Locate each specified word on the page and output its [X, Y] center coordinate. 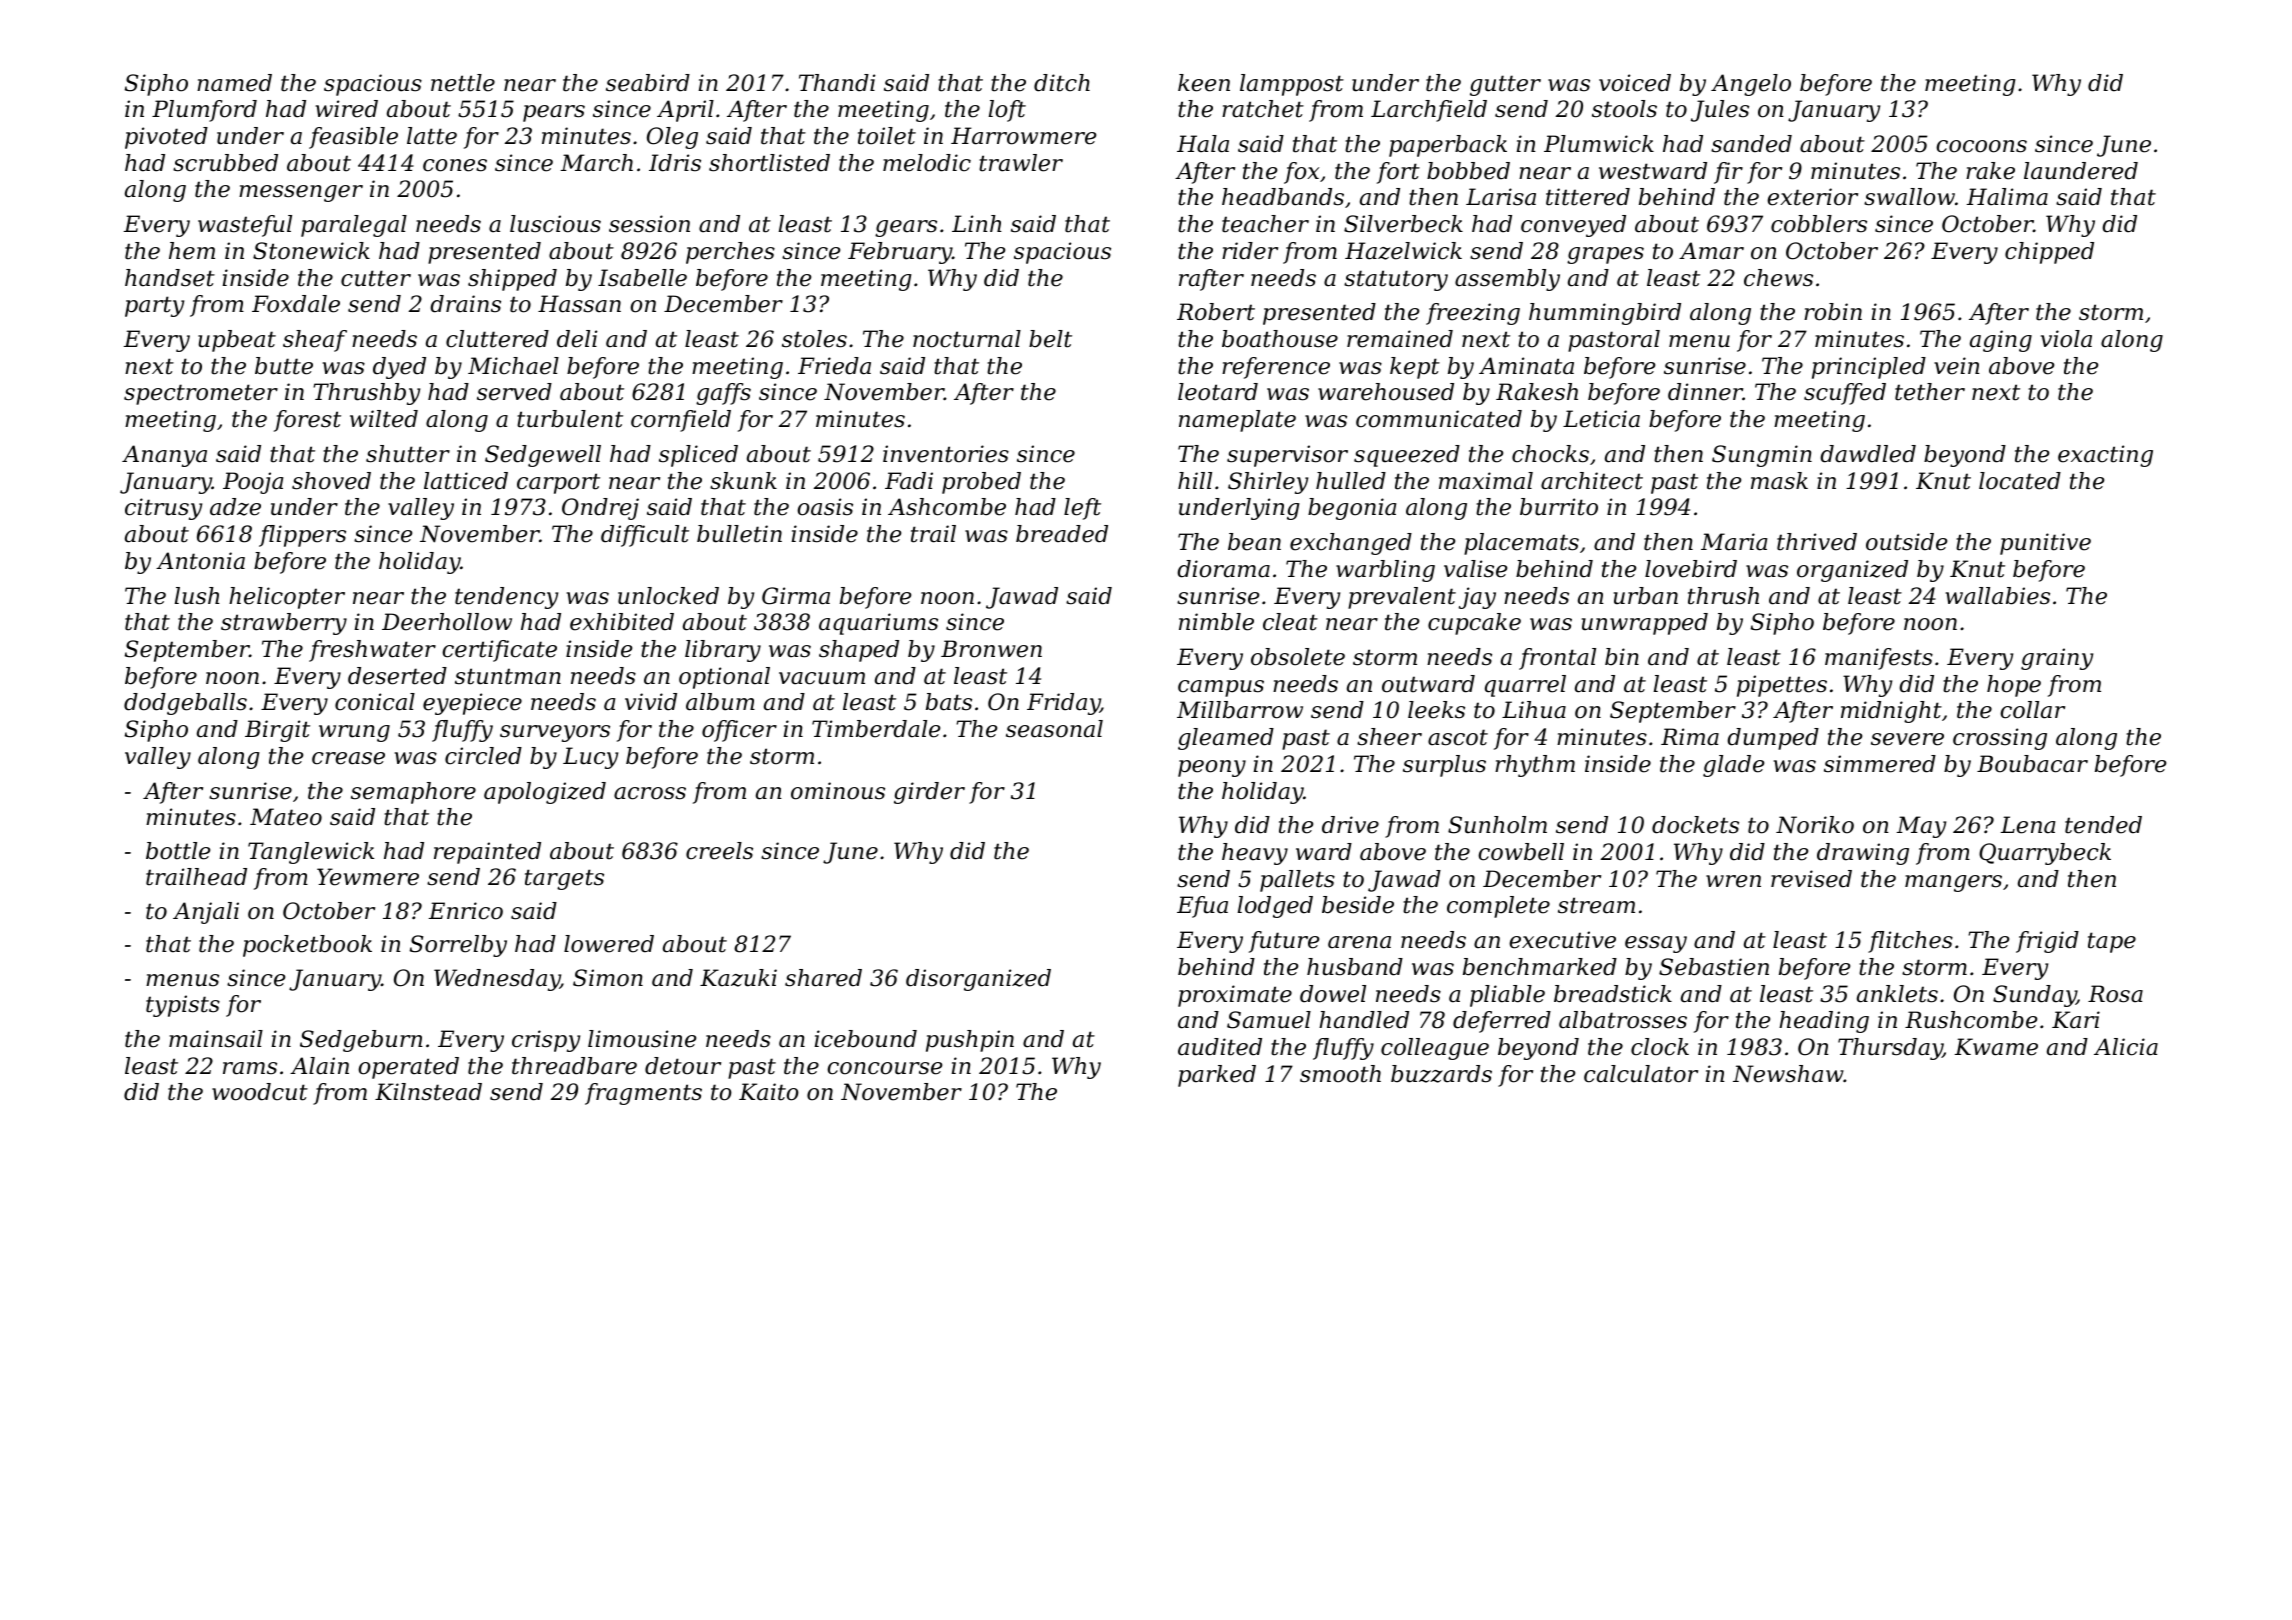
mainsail [216, 1039]
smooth [1340, 1074]
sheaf [315, 341]
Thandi [837, 83]
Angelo [1751, 85]
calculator [1641, 1074]
